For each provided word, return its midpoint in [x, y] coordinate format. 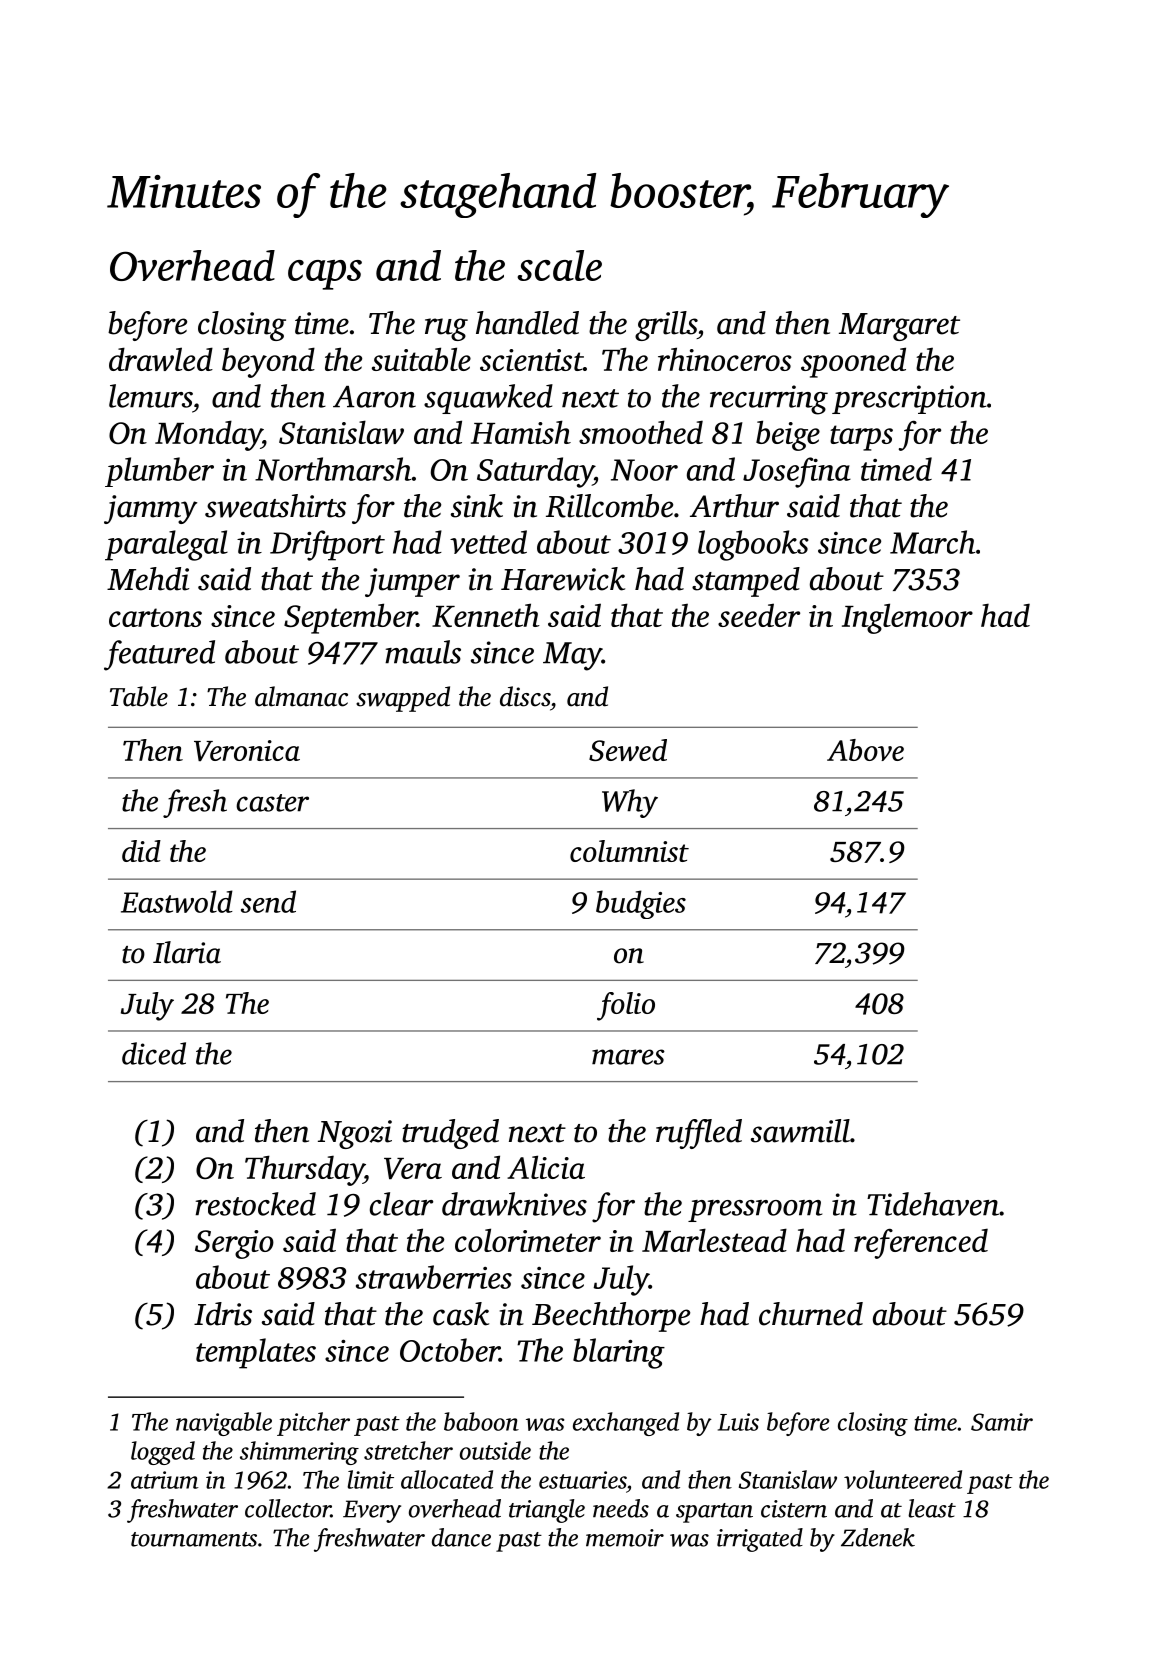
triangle [547, 1511]
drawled [161, 359]
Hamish [521, 432]
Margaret [899, 327]
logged [163, 1453]
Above [865, 750]
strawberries [434, 1277]
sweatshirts [275, 506]
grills [666, 326]
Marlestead [714, 1240]
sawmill [800, 1131]
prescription [909, 399]
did [141, 851]
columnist [629, 851]
